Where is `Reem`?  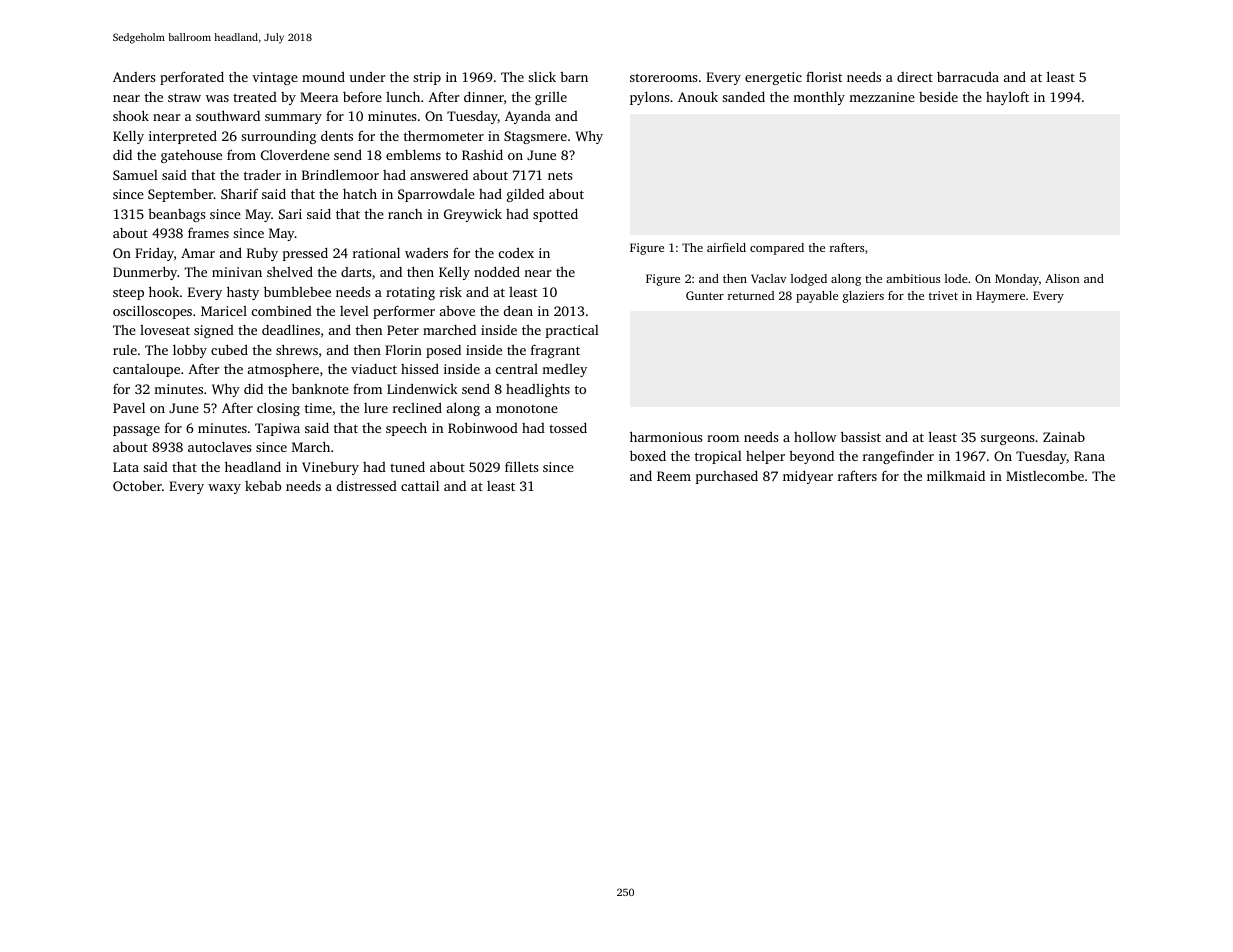
Reem is located at coordinates (674, 476).
